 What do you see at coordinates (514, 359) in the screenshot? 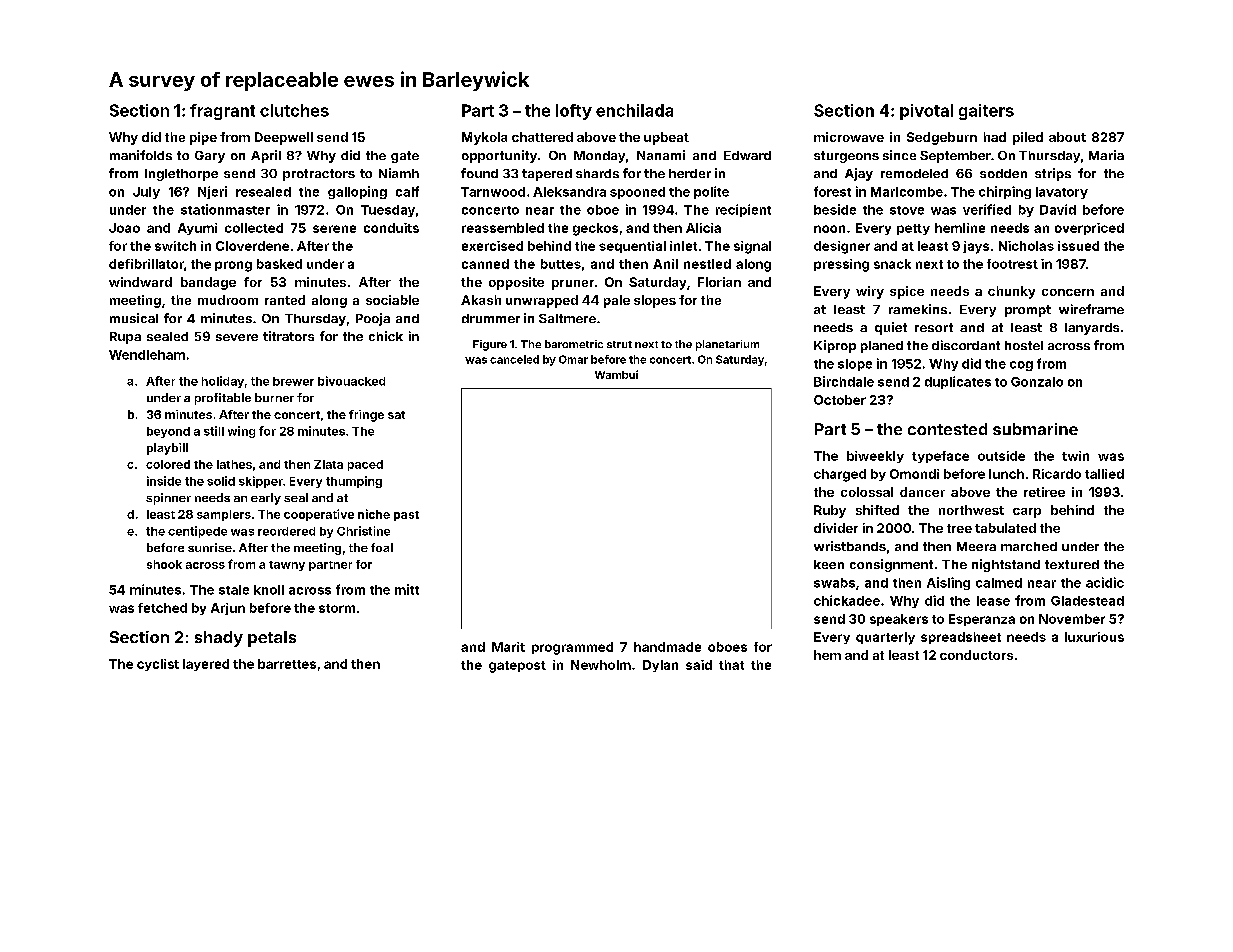
I see `canceled` at bounding box center [514, 359].
